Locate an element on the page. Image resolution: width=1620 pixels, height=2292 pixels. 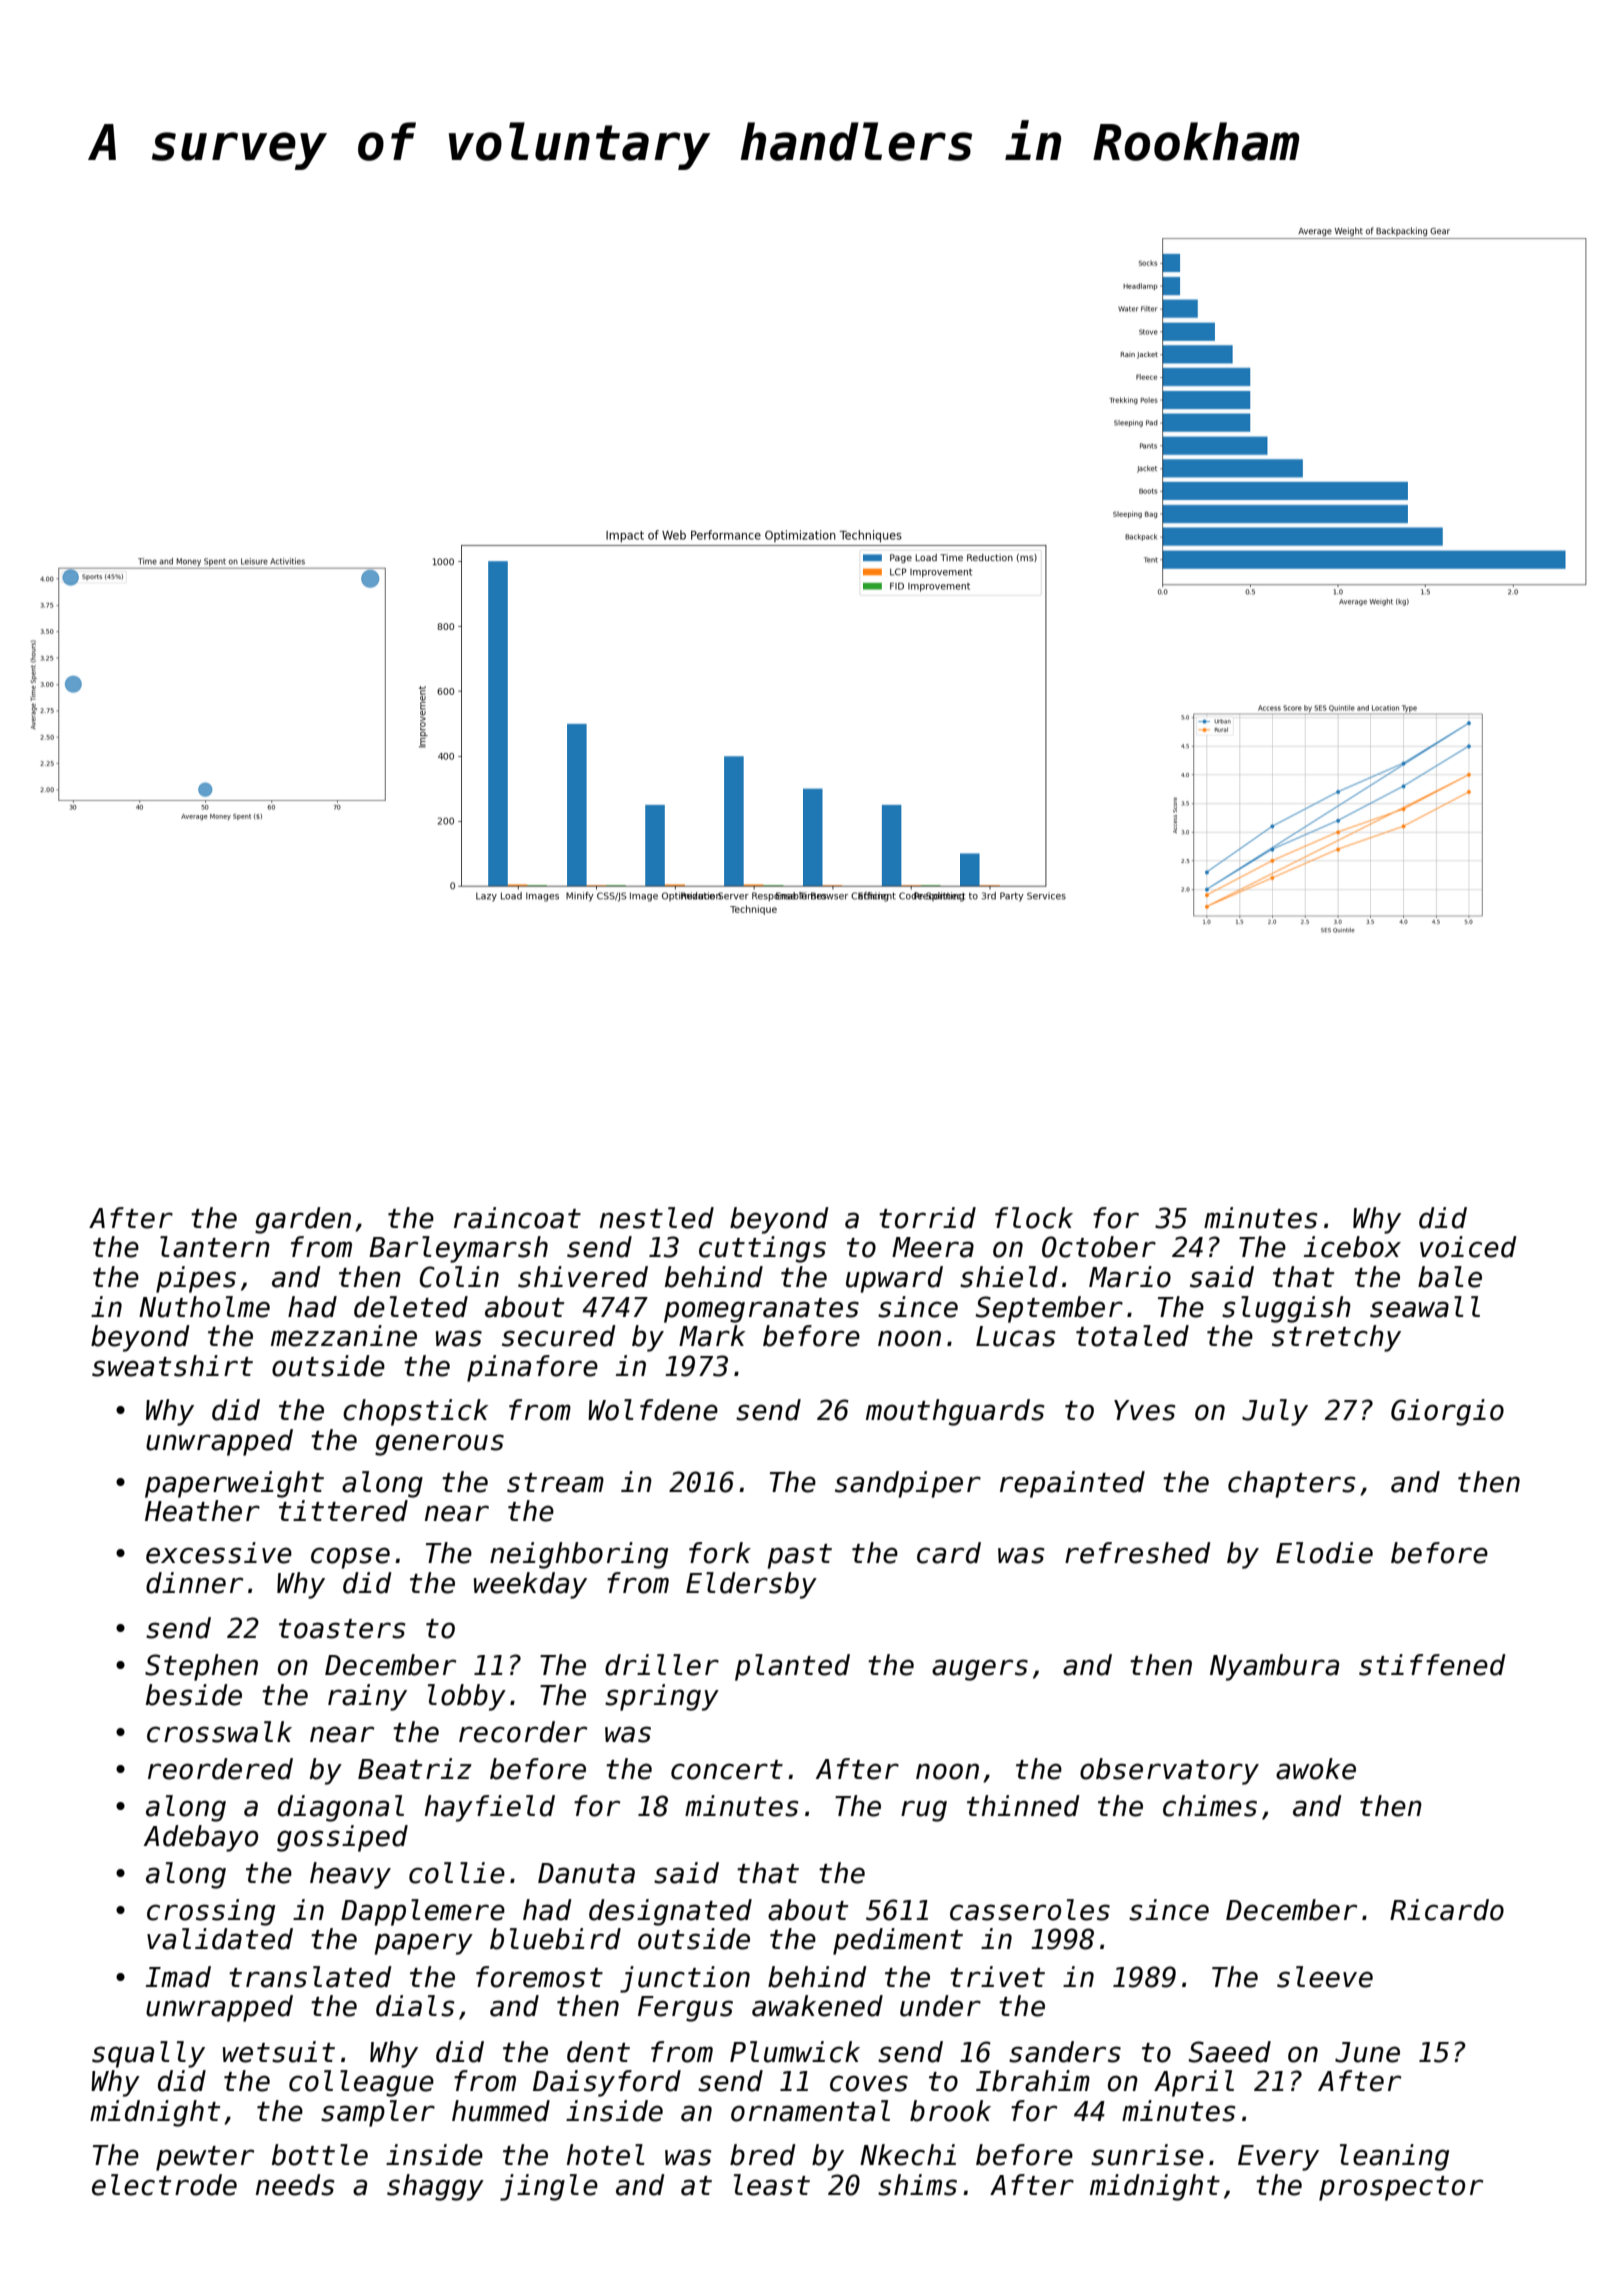
designated is located at coordinates (670, 1912).
